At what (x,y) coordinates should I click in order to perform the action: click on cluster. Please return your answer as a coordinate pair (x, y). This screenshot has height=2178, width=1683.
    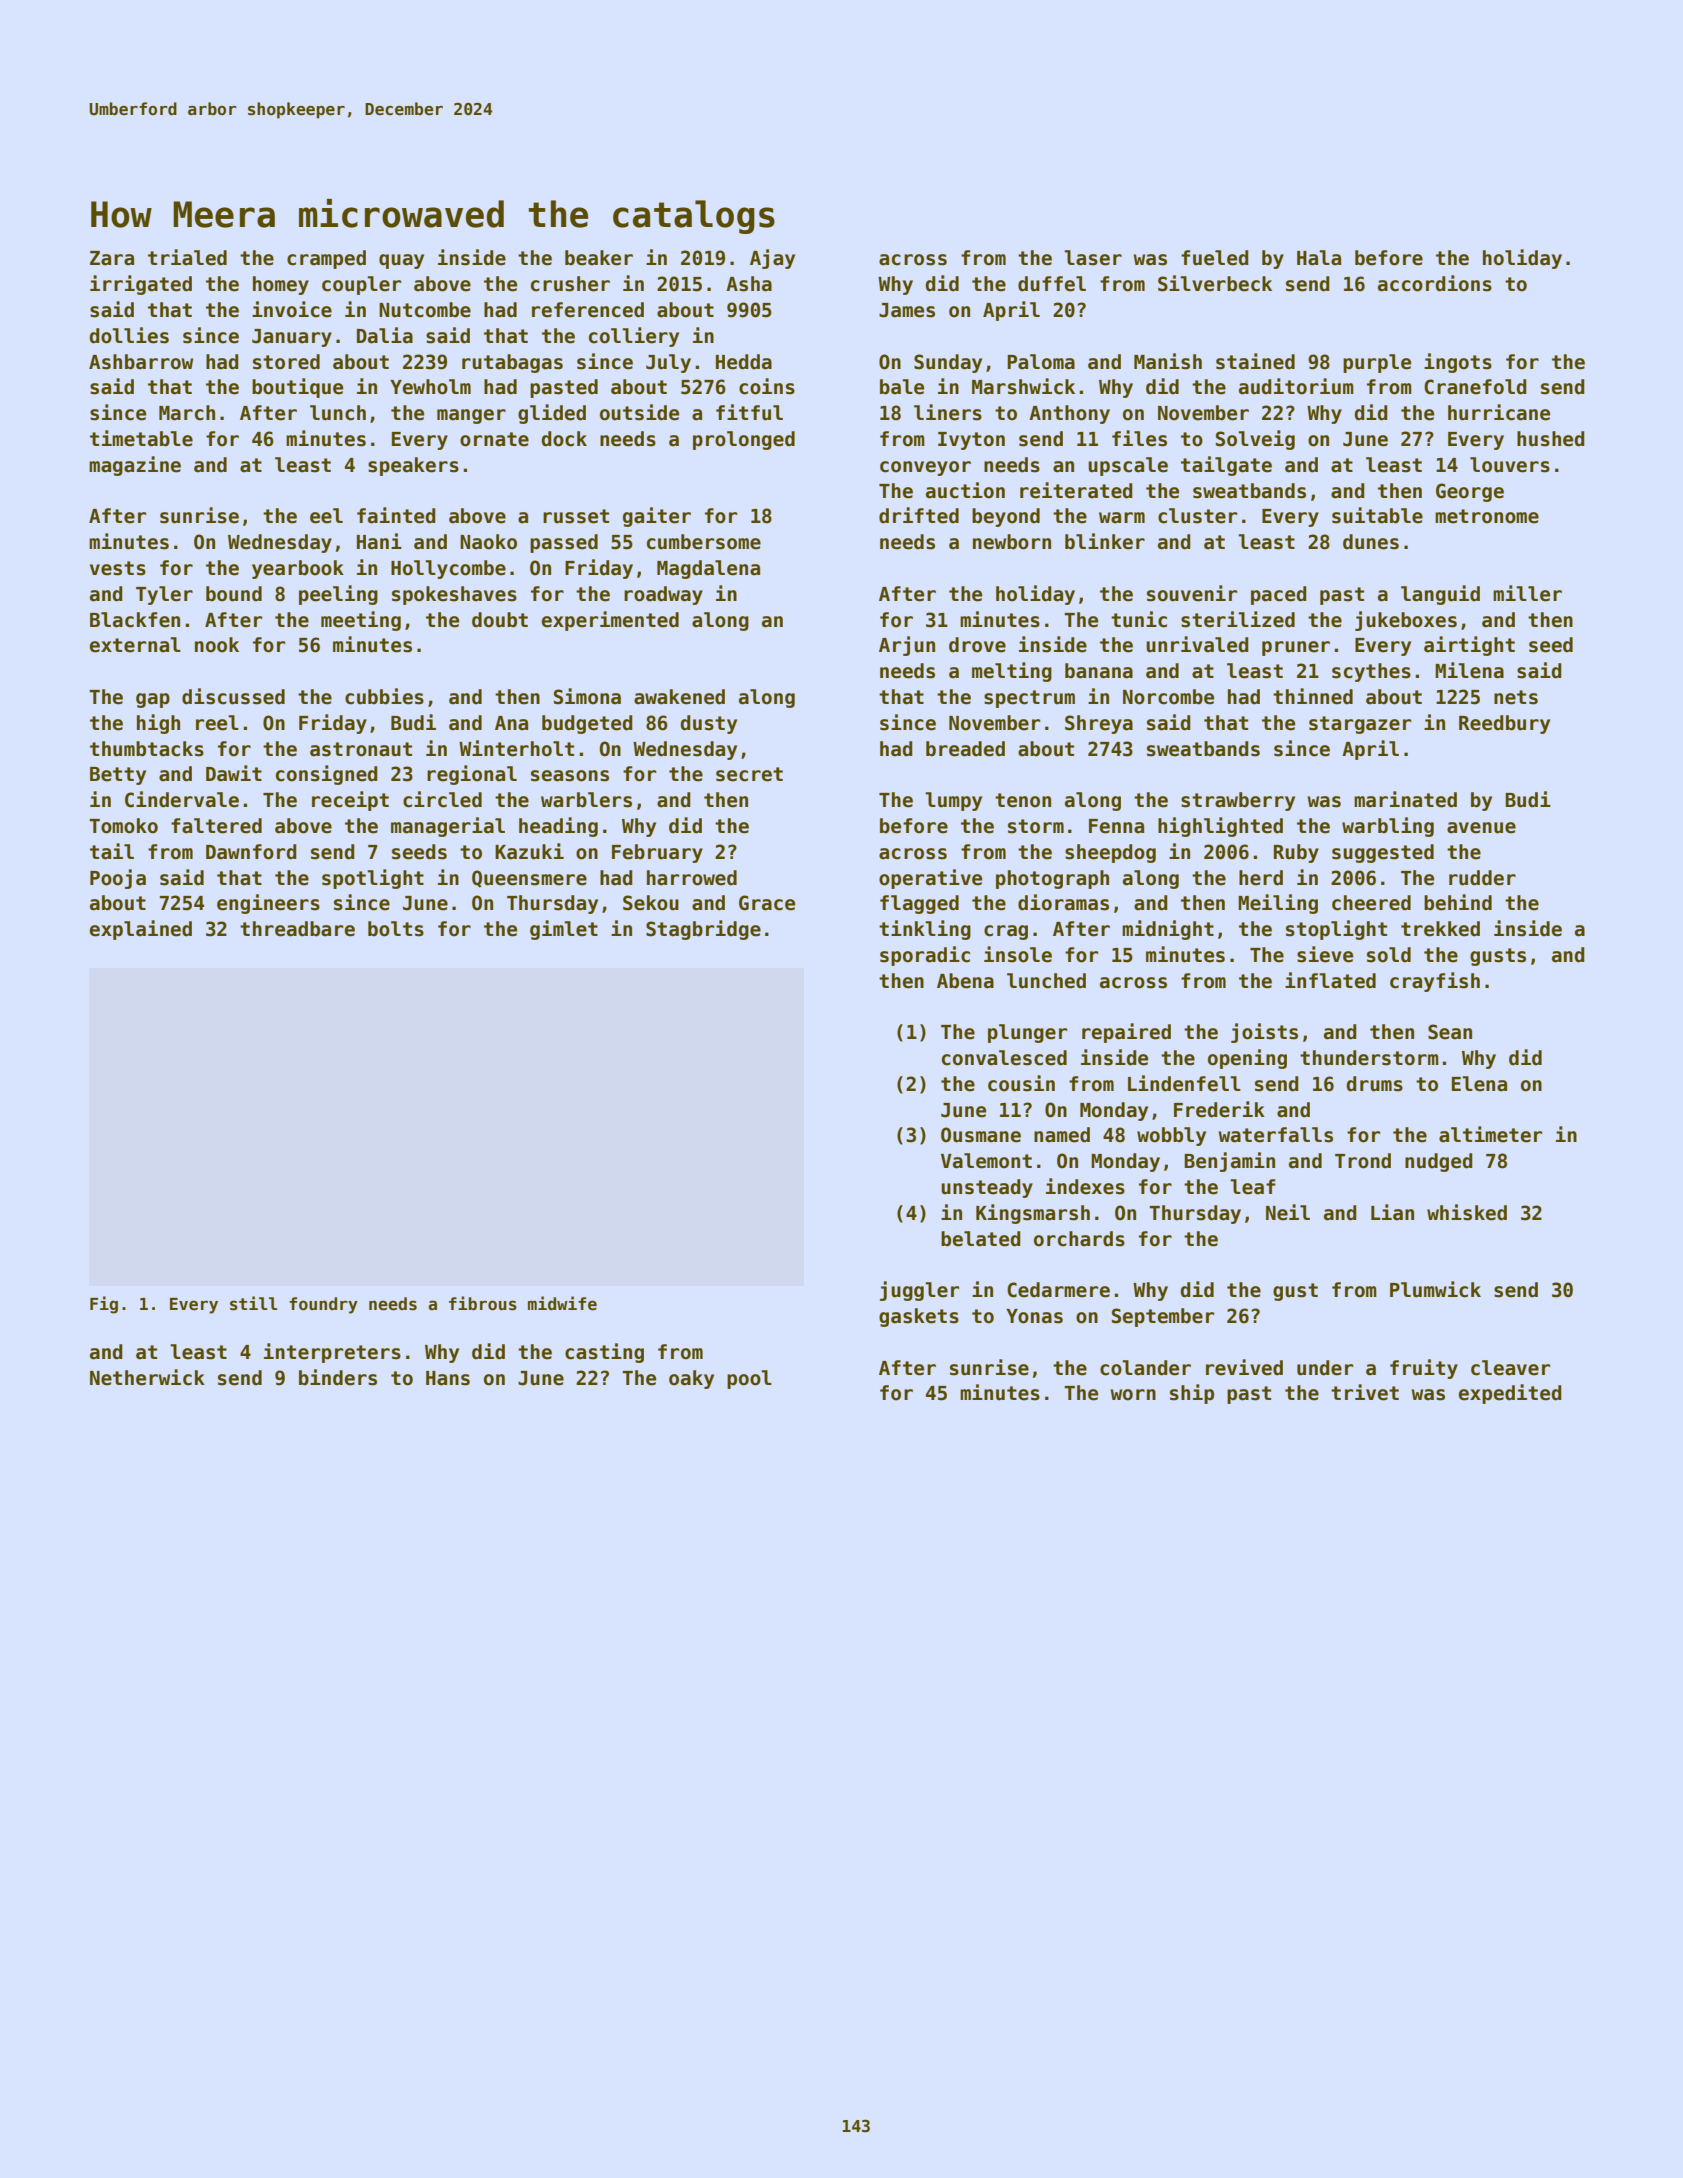
    Looking at the image, I should click on (1198, 516).
